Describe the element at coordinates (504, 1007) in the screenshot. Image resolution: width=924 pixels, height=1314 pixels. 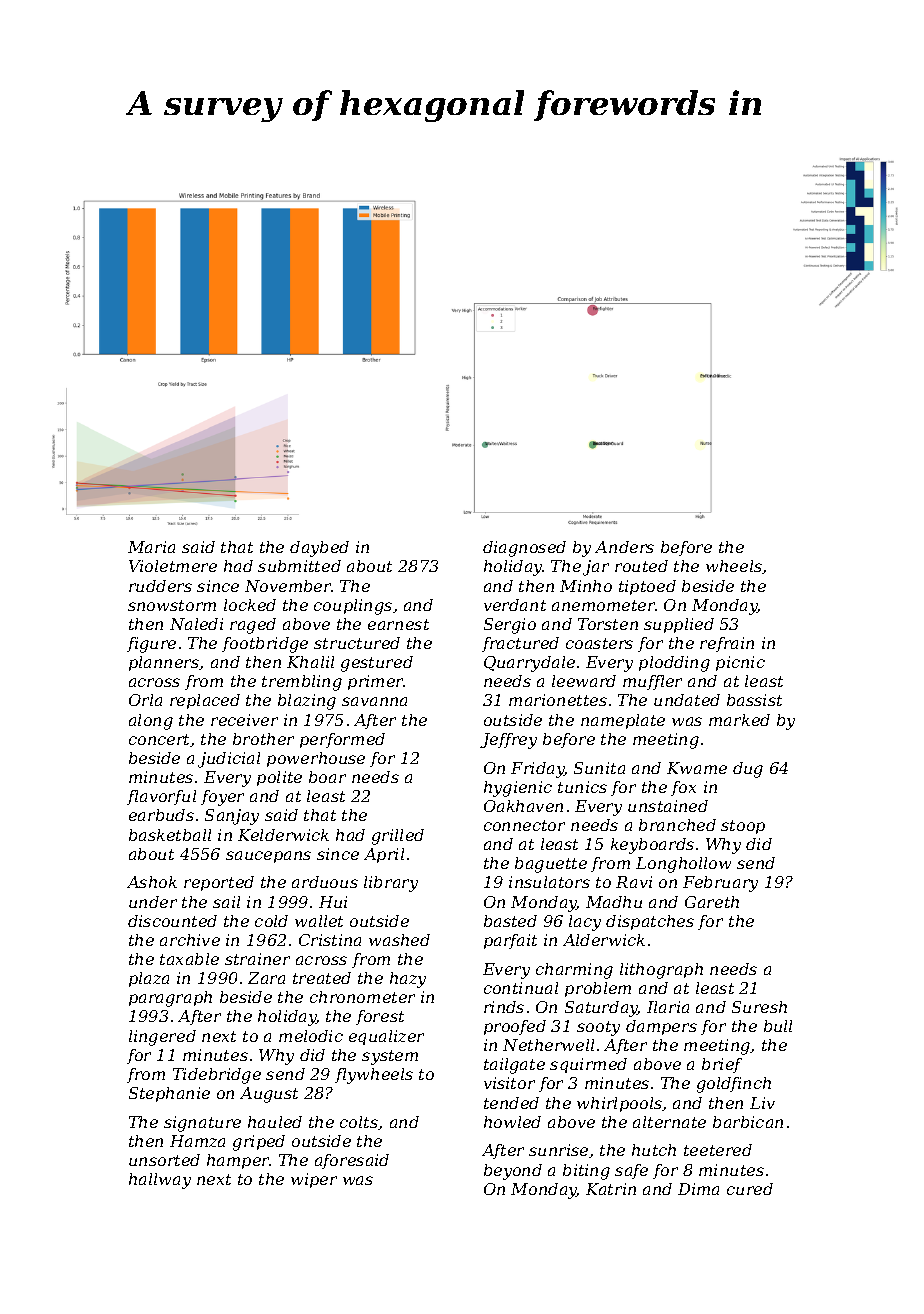
I see `rinds` at that location.
